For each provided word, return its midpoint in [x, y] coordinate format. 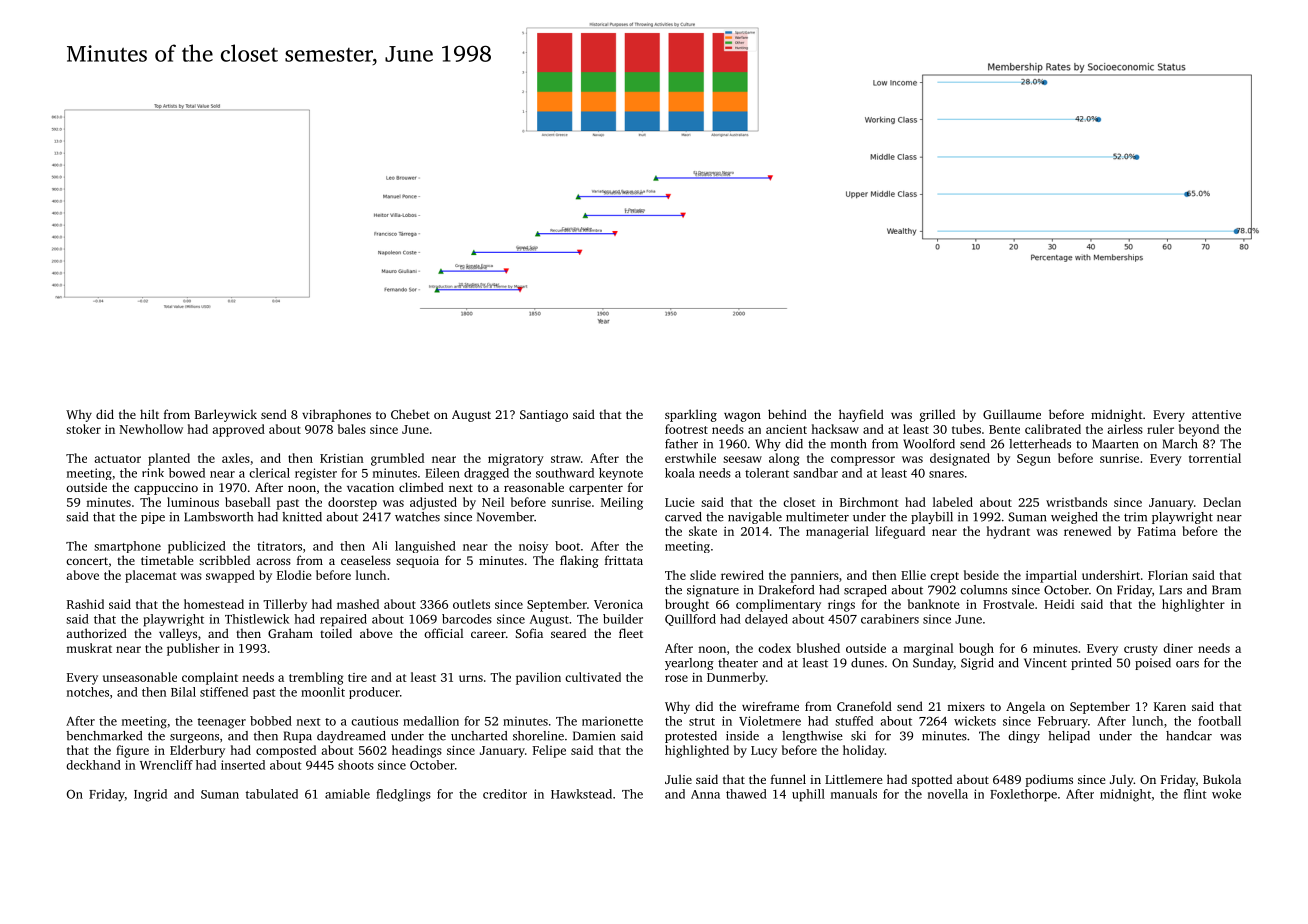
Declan [1222, 502]
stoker [83, 429]
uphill [808, 795]
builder [623, 619]
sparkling [691, 415]
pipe [153, 518]
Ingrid [150, 795]
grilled [937, 415]
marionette [612, 721]
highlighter [1193, 605]
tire [357, 677]
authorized [96, 633]
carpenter [596, 489]
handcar [1189, 736]
